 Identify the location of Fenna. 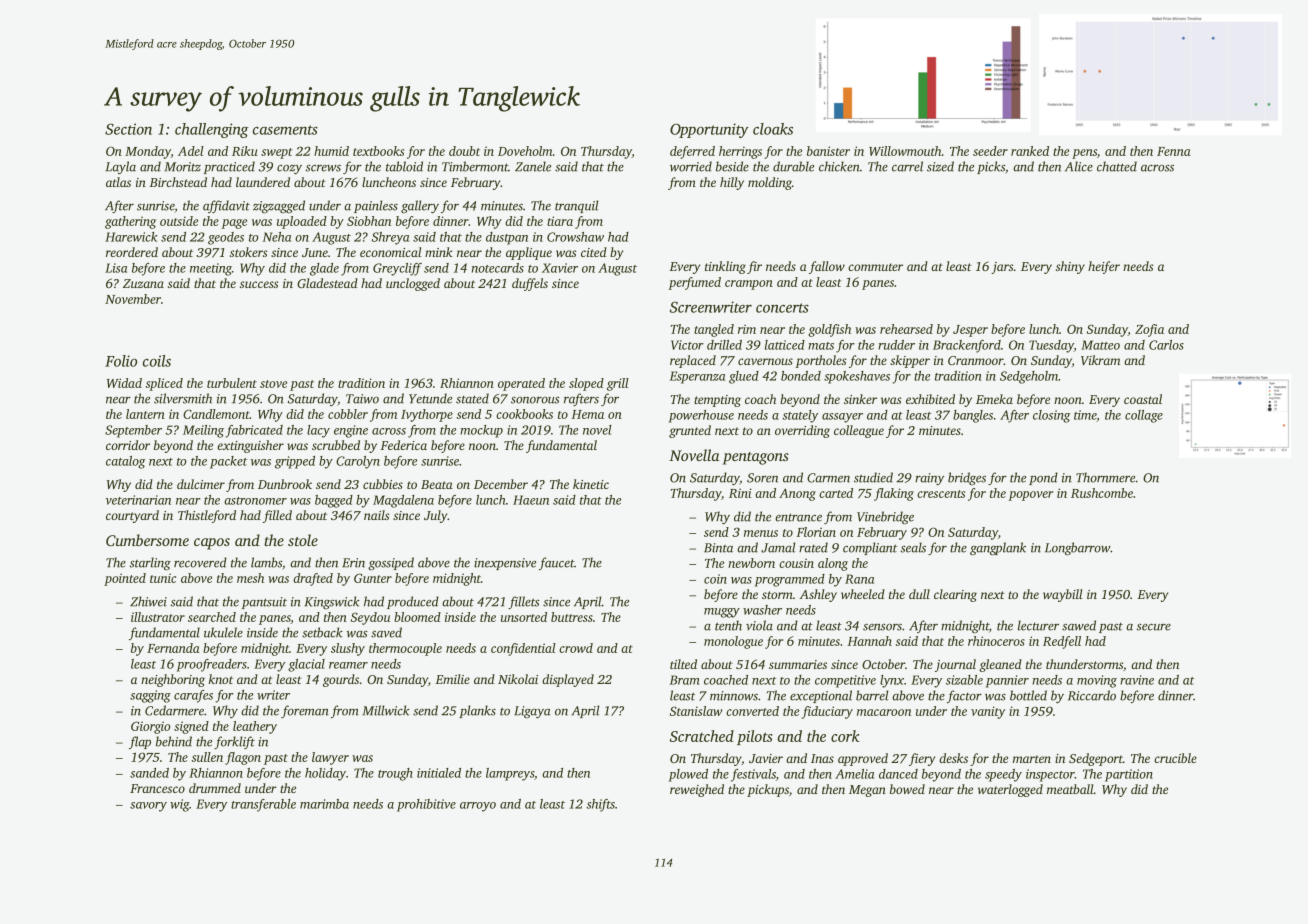
(1174, 151).
